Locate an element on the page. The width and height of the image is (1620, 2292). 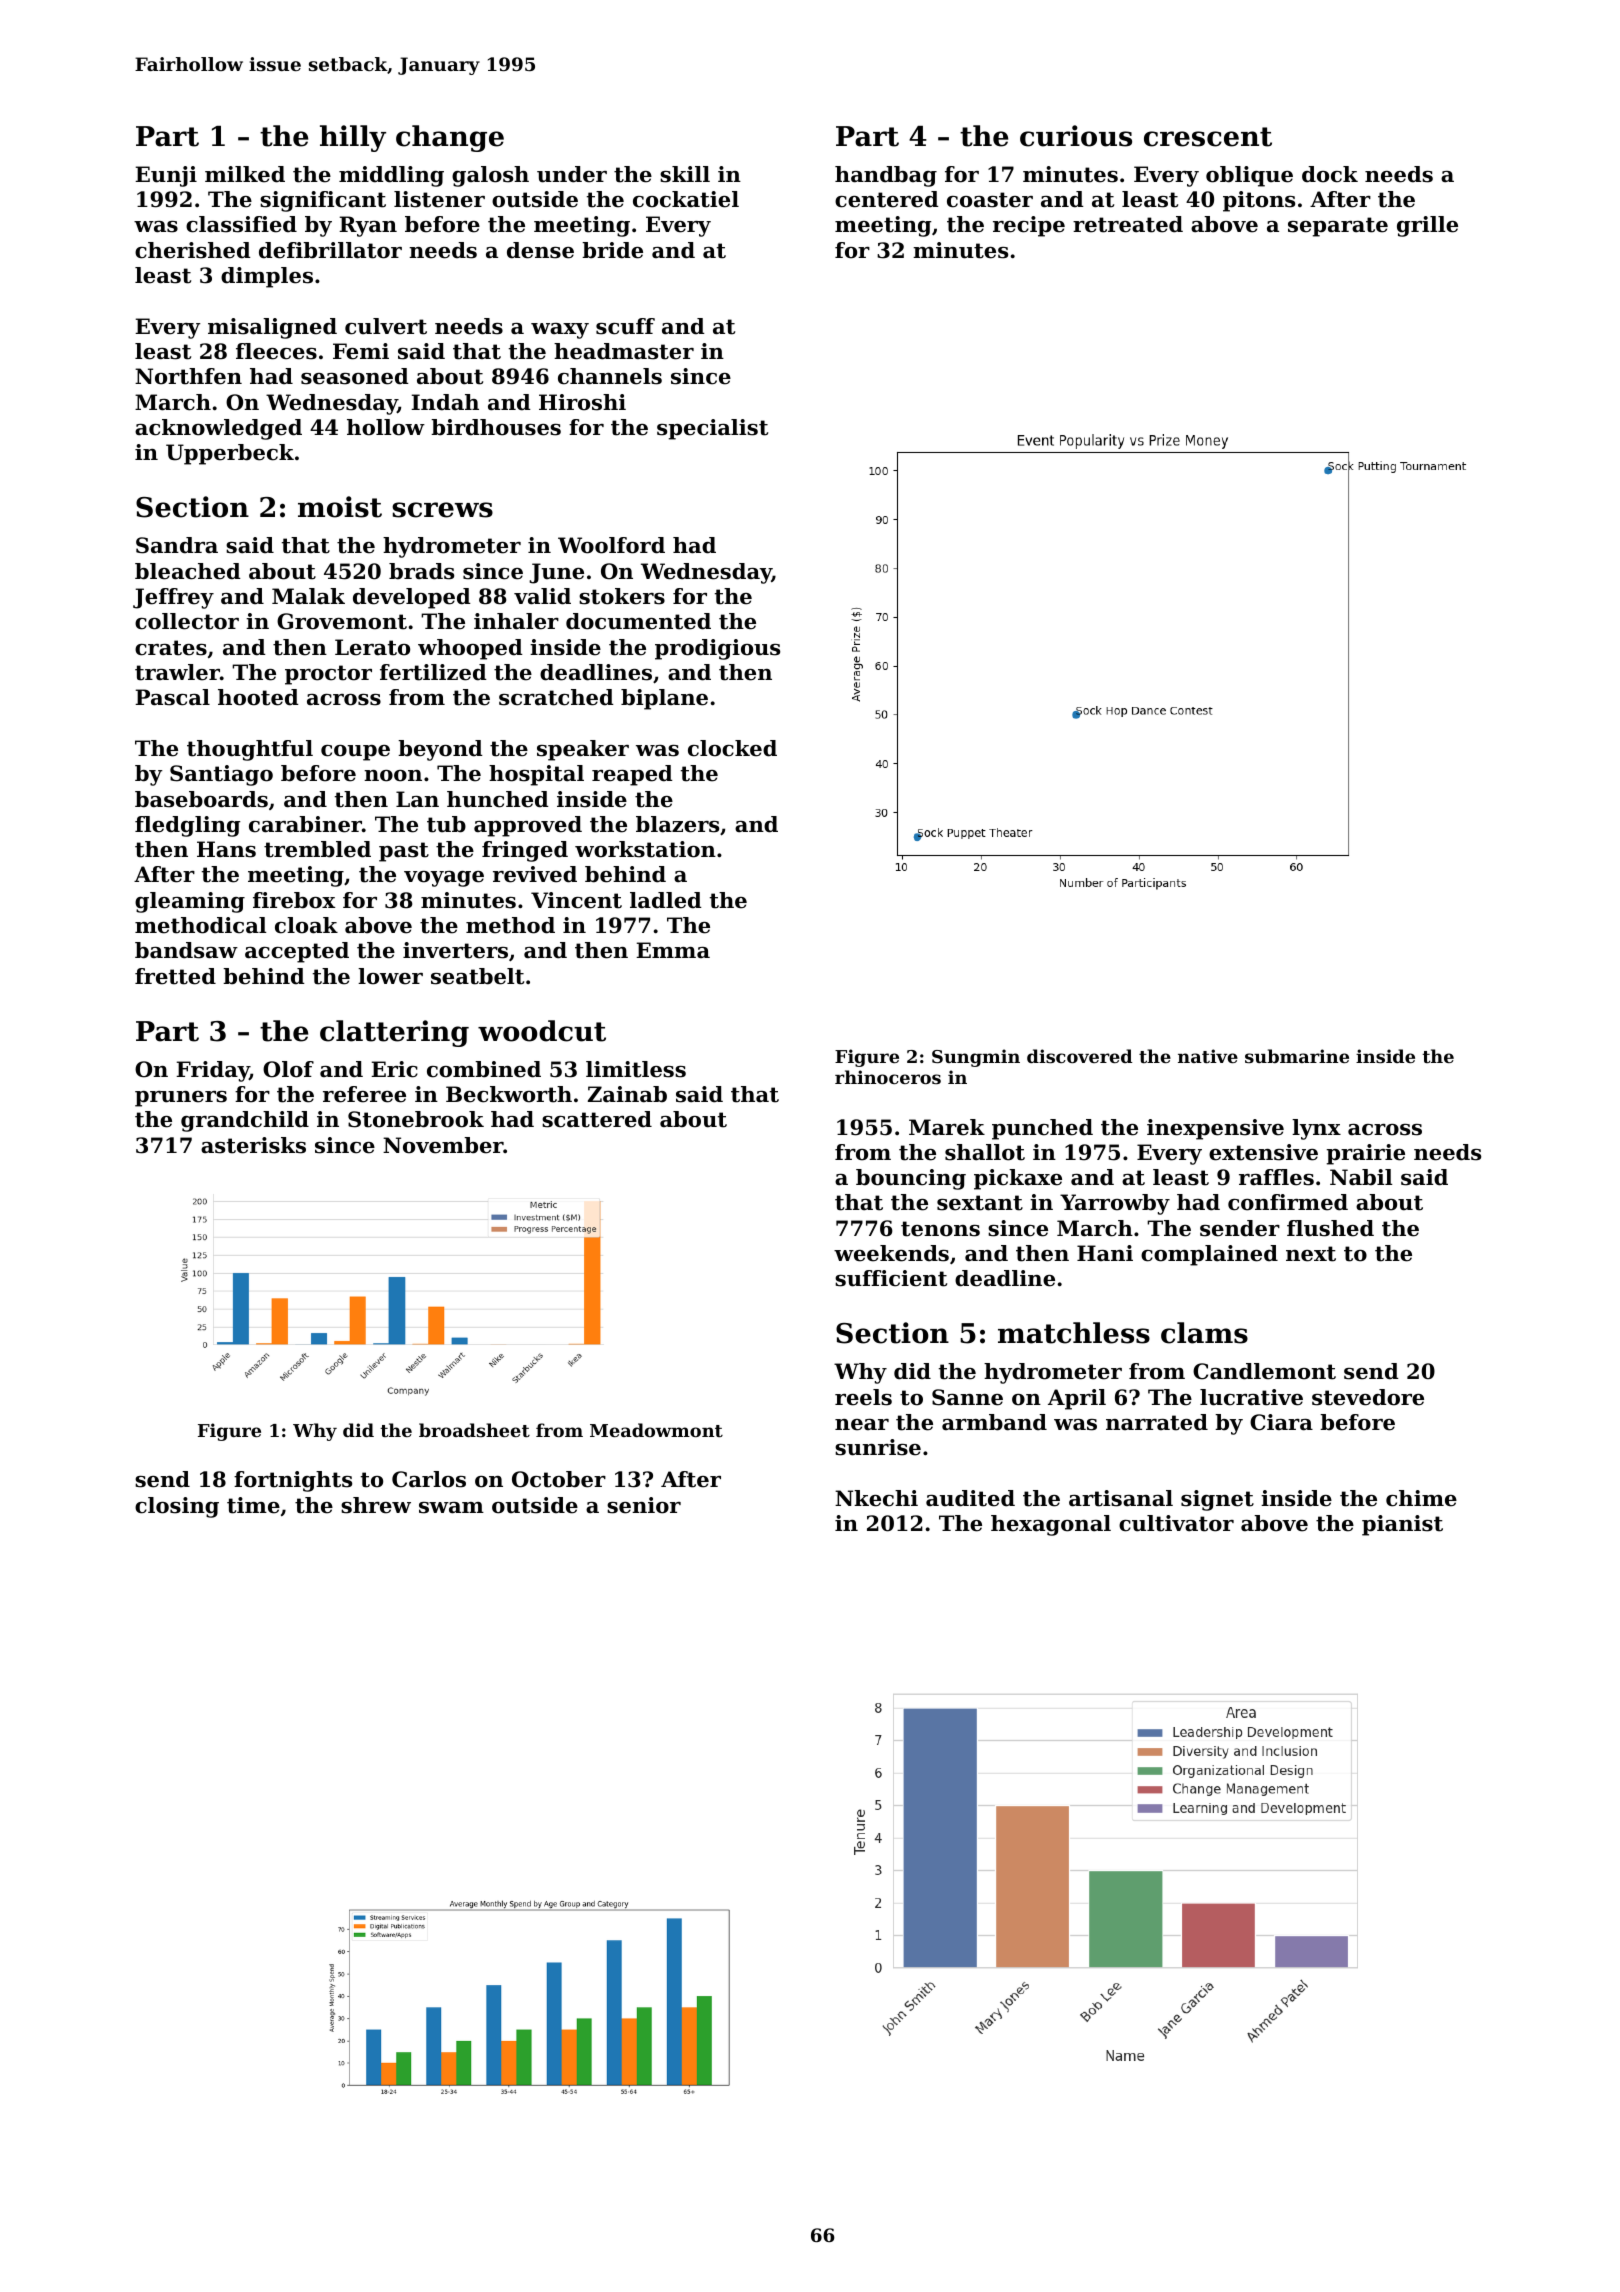
shrew is located at coordinates (376, 1505).
